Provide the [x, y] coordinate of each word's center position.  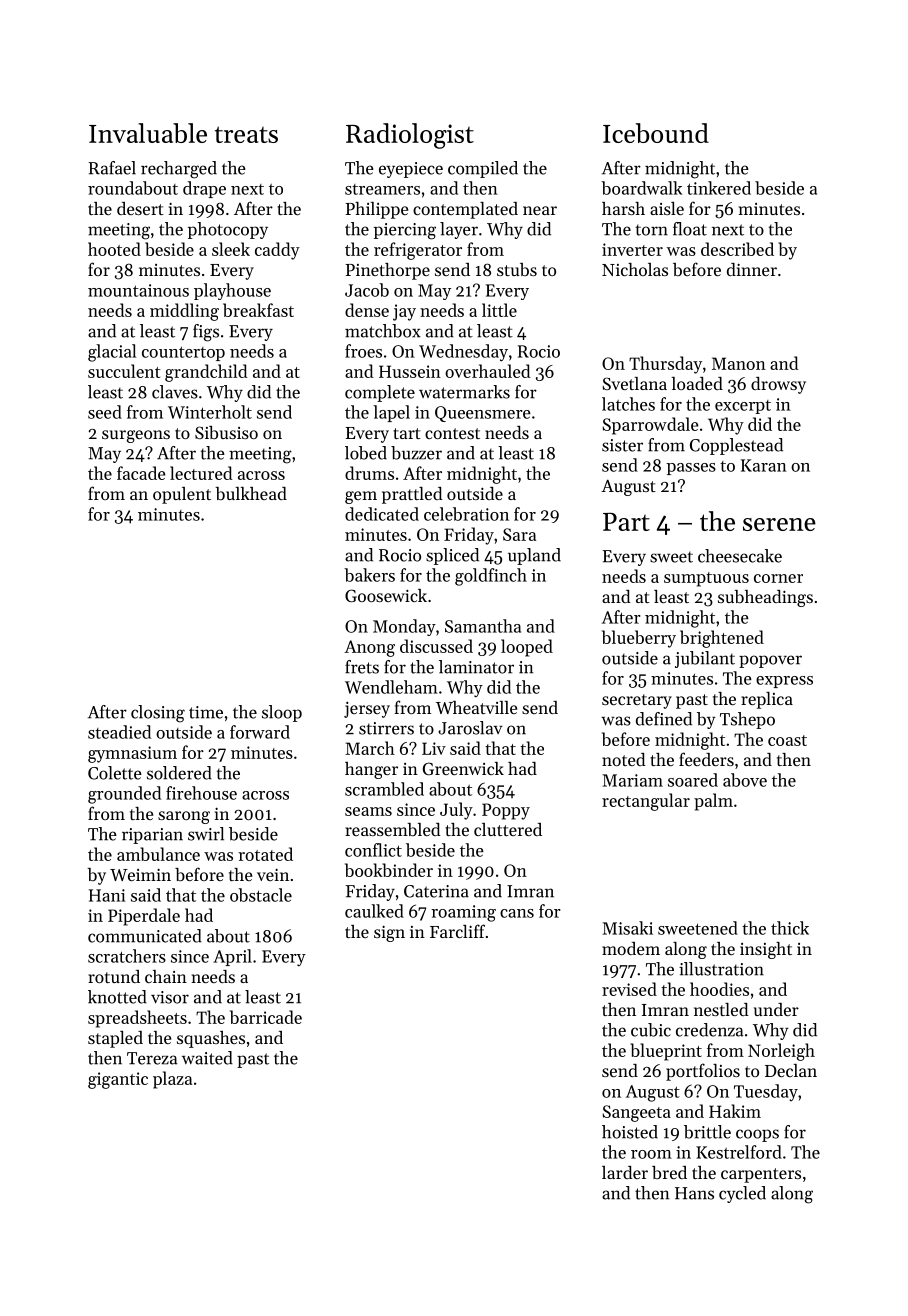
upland [534, 556]
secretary [637, 701]
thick [790, 928]
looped [527, 648]
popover [770, 661]
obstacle [261, 895]
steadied [119, 732]
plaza [172, 1080]
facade [141, 473]
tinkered [719, 188]
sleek [231, 249]
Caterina [436, 891]
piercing [405, 231]
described [737, 249]
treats [246, 134]
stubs [517, 269]
